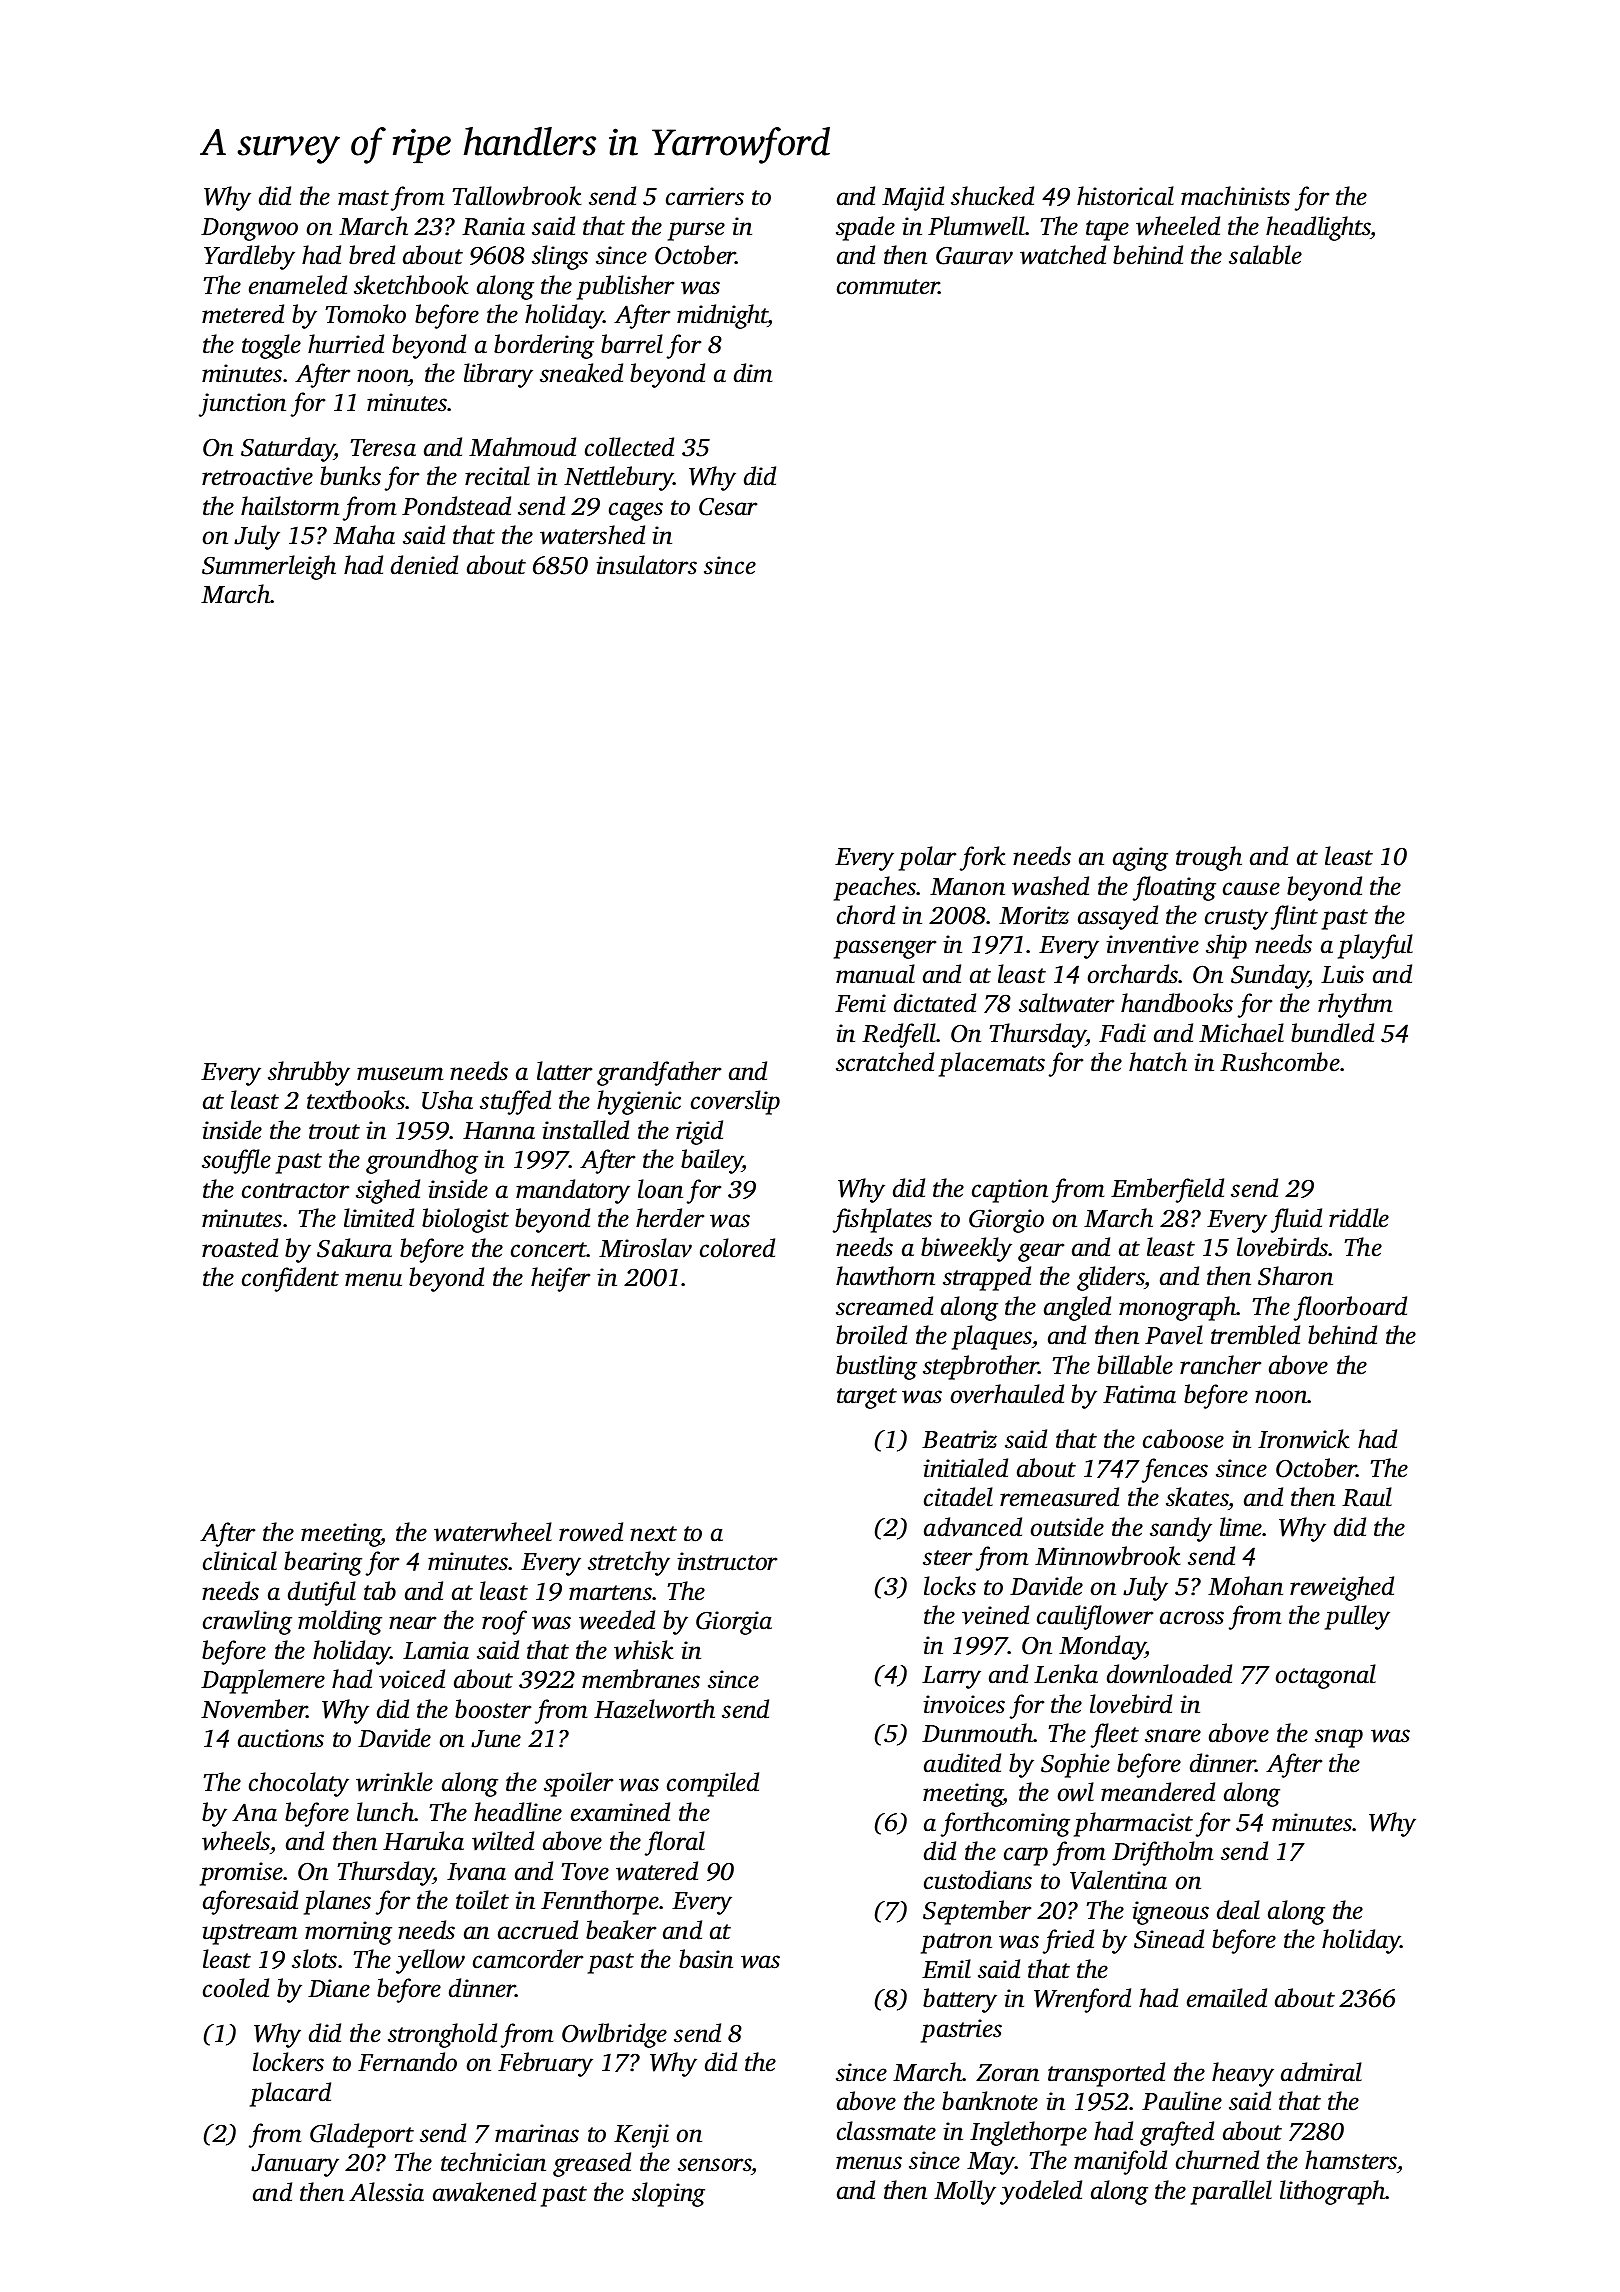 This page has height=2292, width=1620. Describe the element at coordinates (290, 2094) in the page. I see `placard` at that location.
